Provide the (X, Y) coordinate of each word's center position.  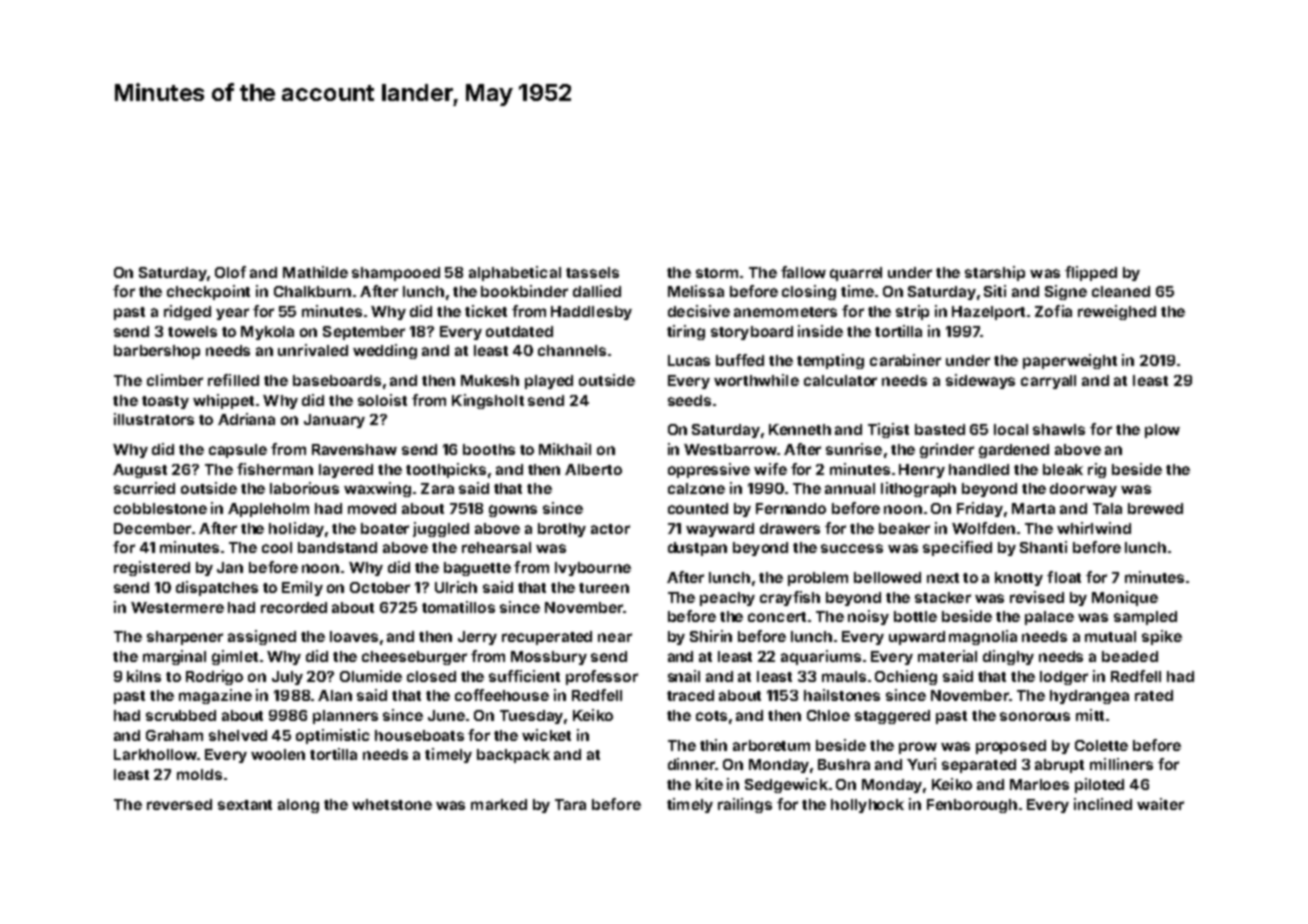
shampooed (396, 274)
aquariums (821, 657)
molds (199, 774)
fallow (803, 272)
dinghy (1008, 657)
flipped (1091, 273)
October (380, 587)
